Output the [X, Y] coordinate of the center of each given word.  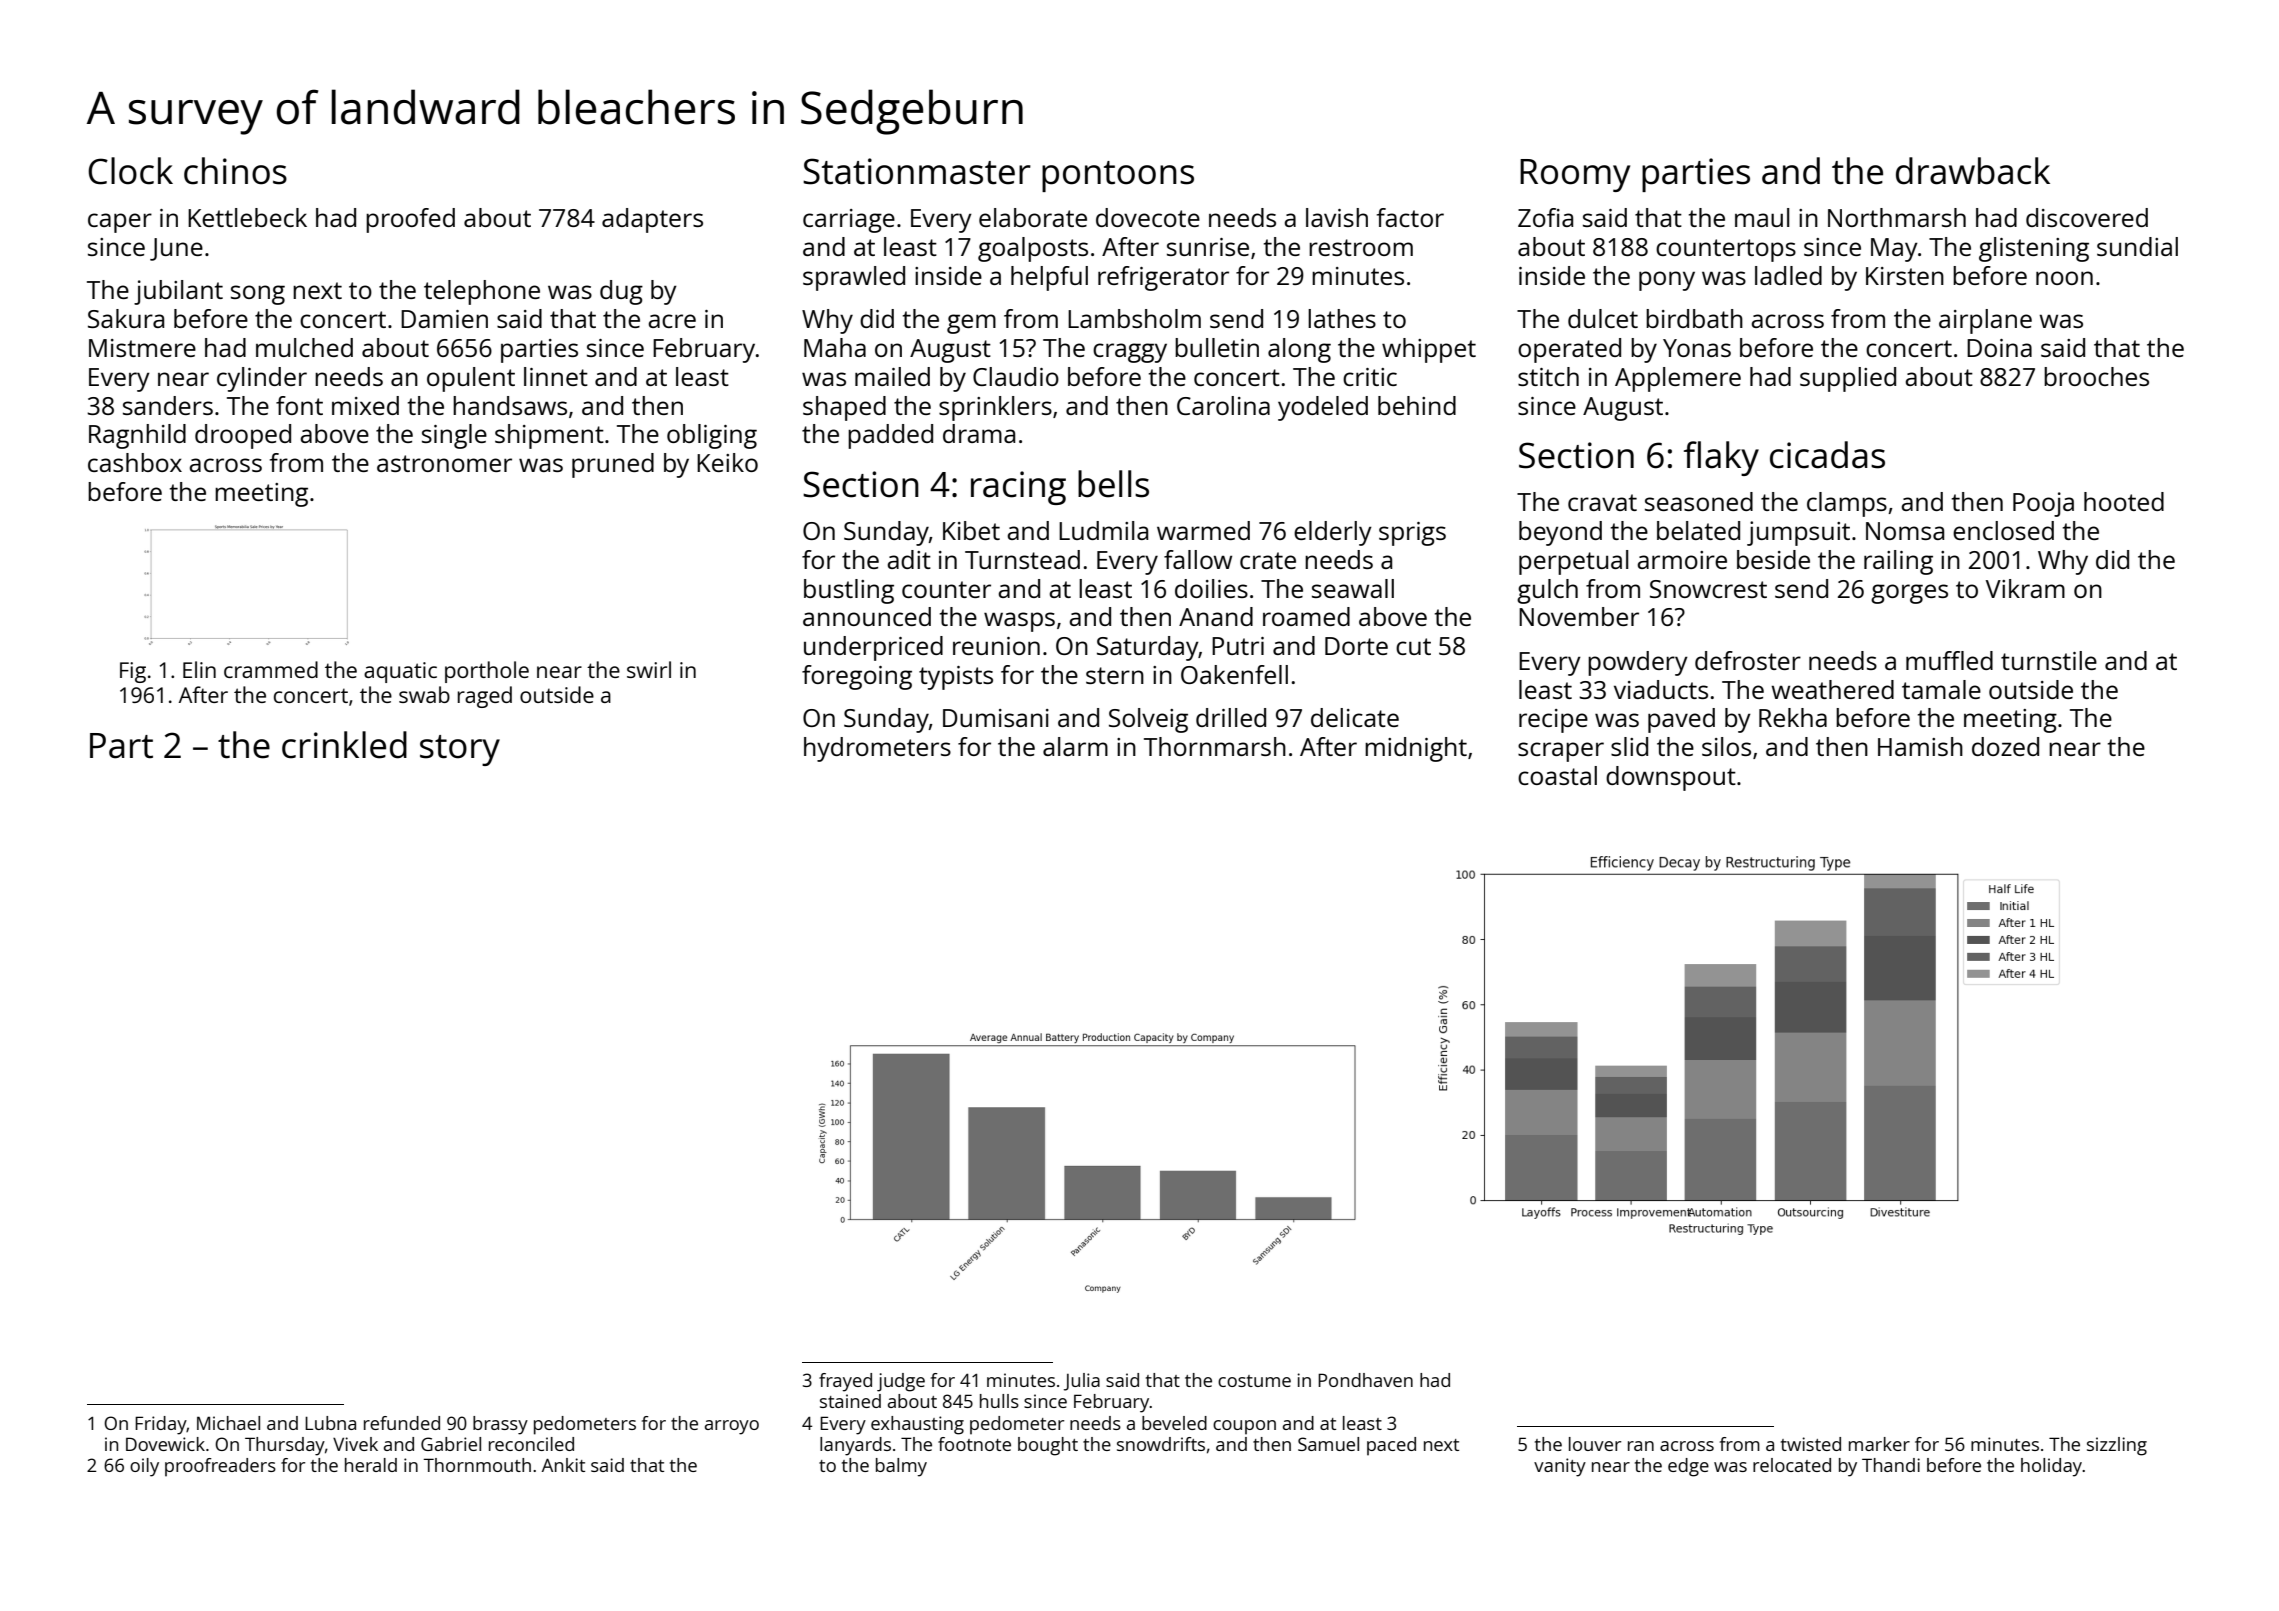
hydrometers [877, 749]
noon [2064, 278]
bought [1048, 1446]
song [258, 295]
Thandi [1891, 1465]
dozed [2005, 746]
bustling [849, 591]
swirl [649, 669]
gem [971, 324]
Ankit [563, 1465]
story [460, 750]
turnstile [2049, 660]
